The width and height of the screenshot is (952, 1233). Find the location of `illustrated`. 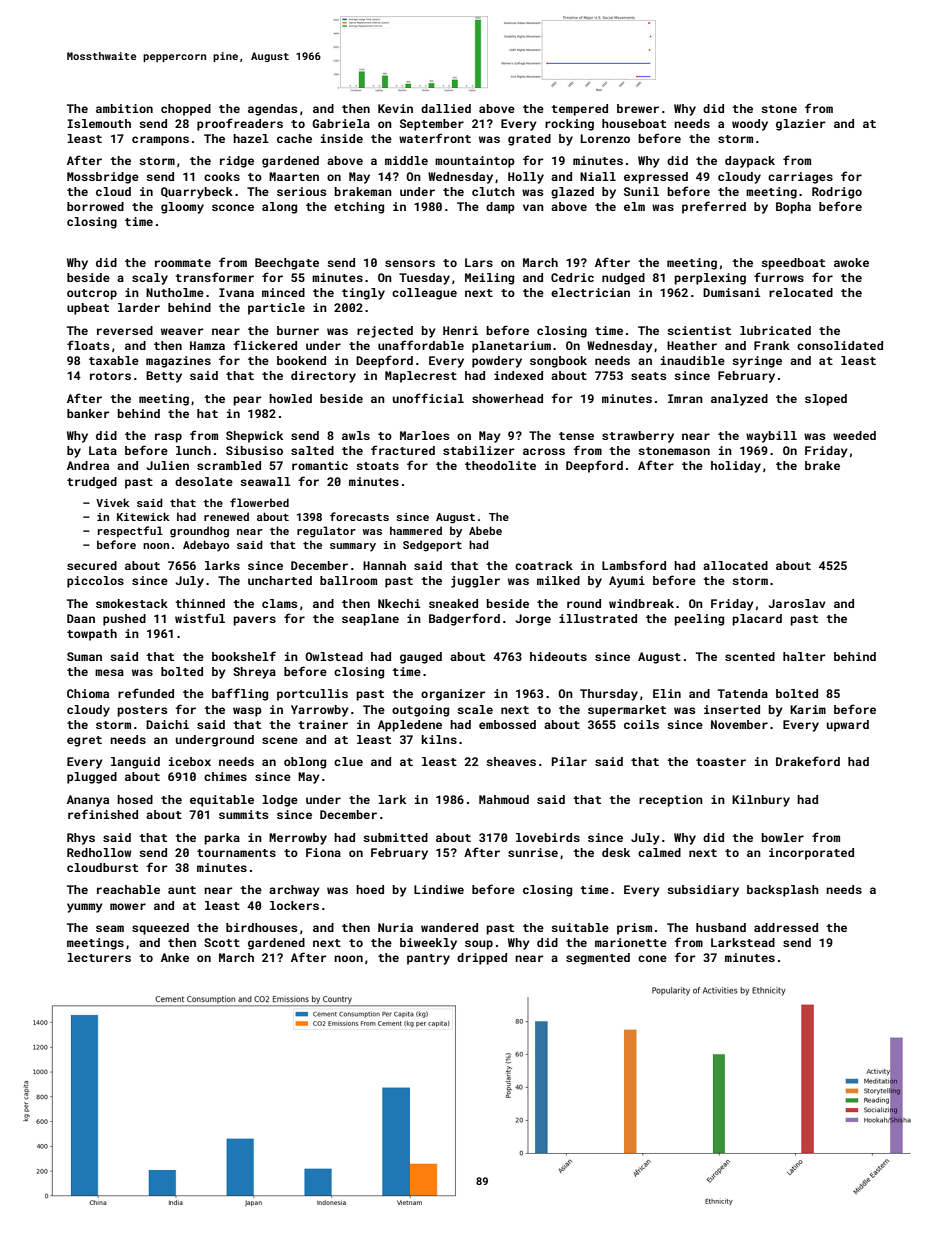

illustrated is located at coordinates (598, 618).
